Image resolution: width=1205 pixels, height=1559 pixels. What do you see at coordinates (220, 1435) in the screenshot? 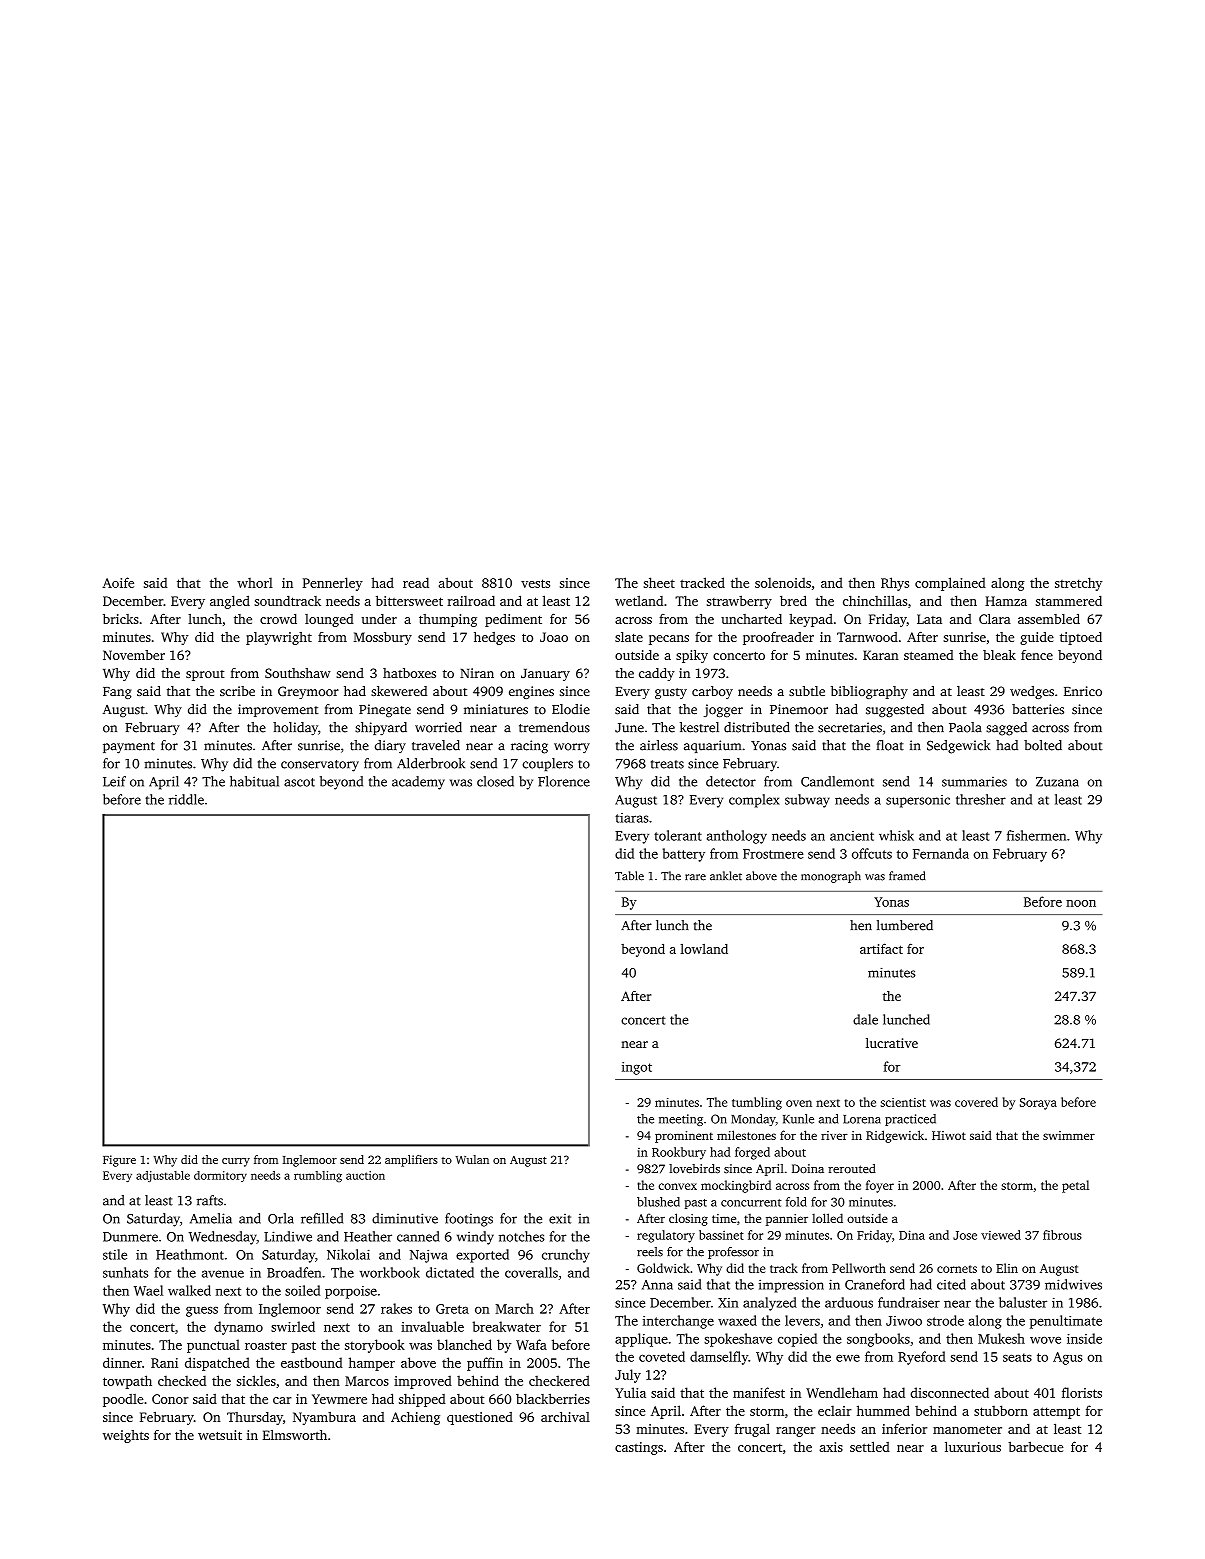
I see `wetsuit` at bounding box center [220, 1435].
